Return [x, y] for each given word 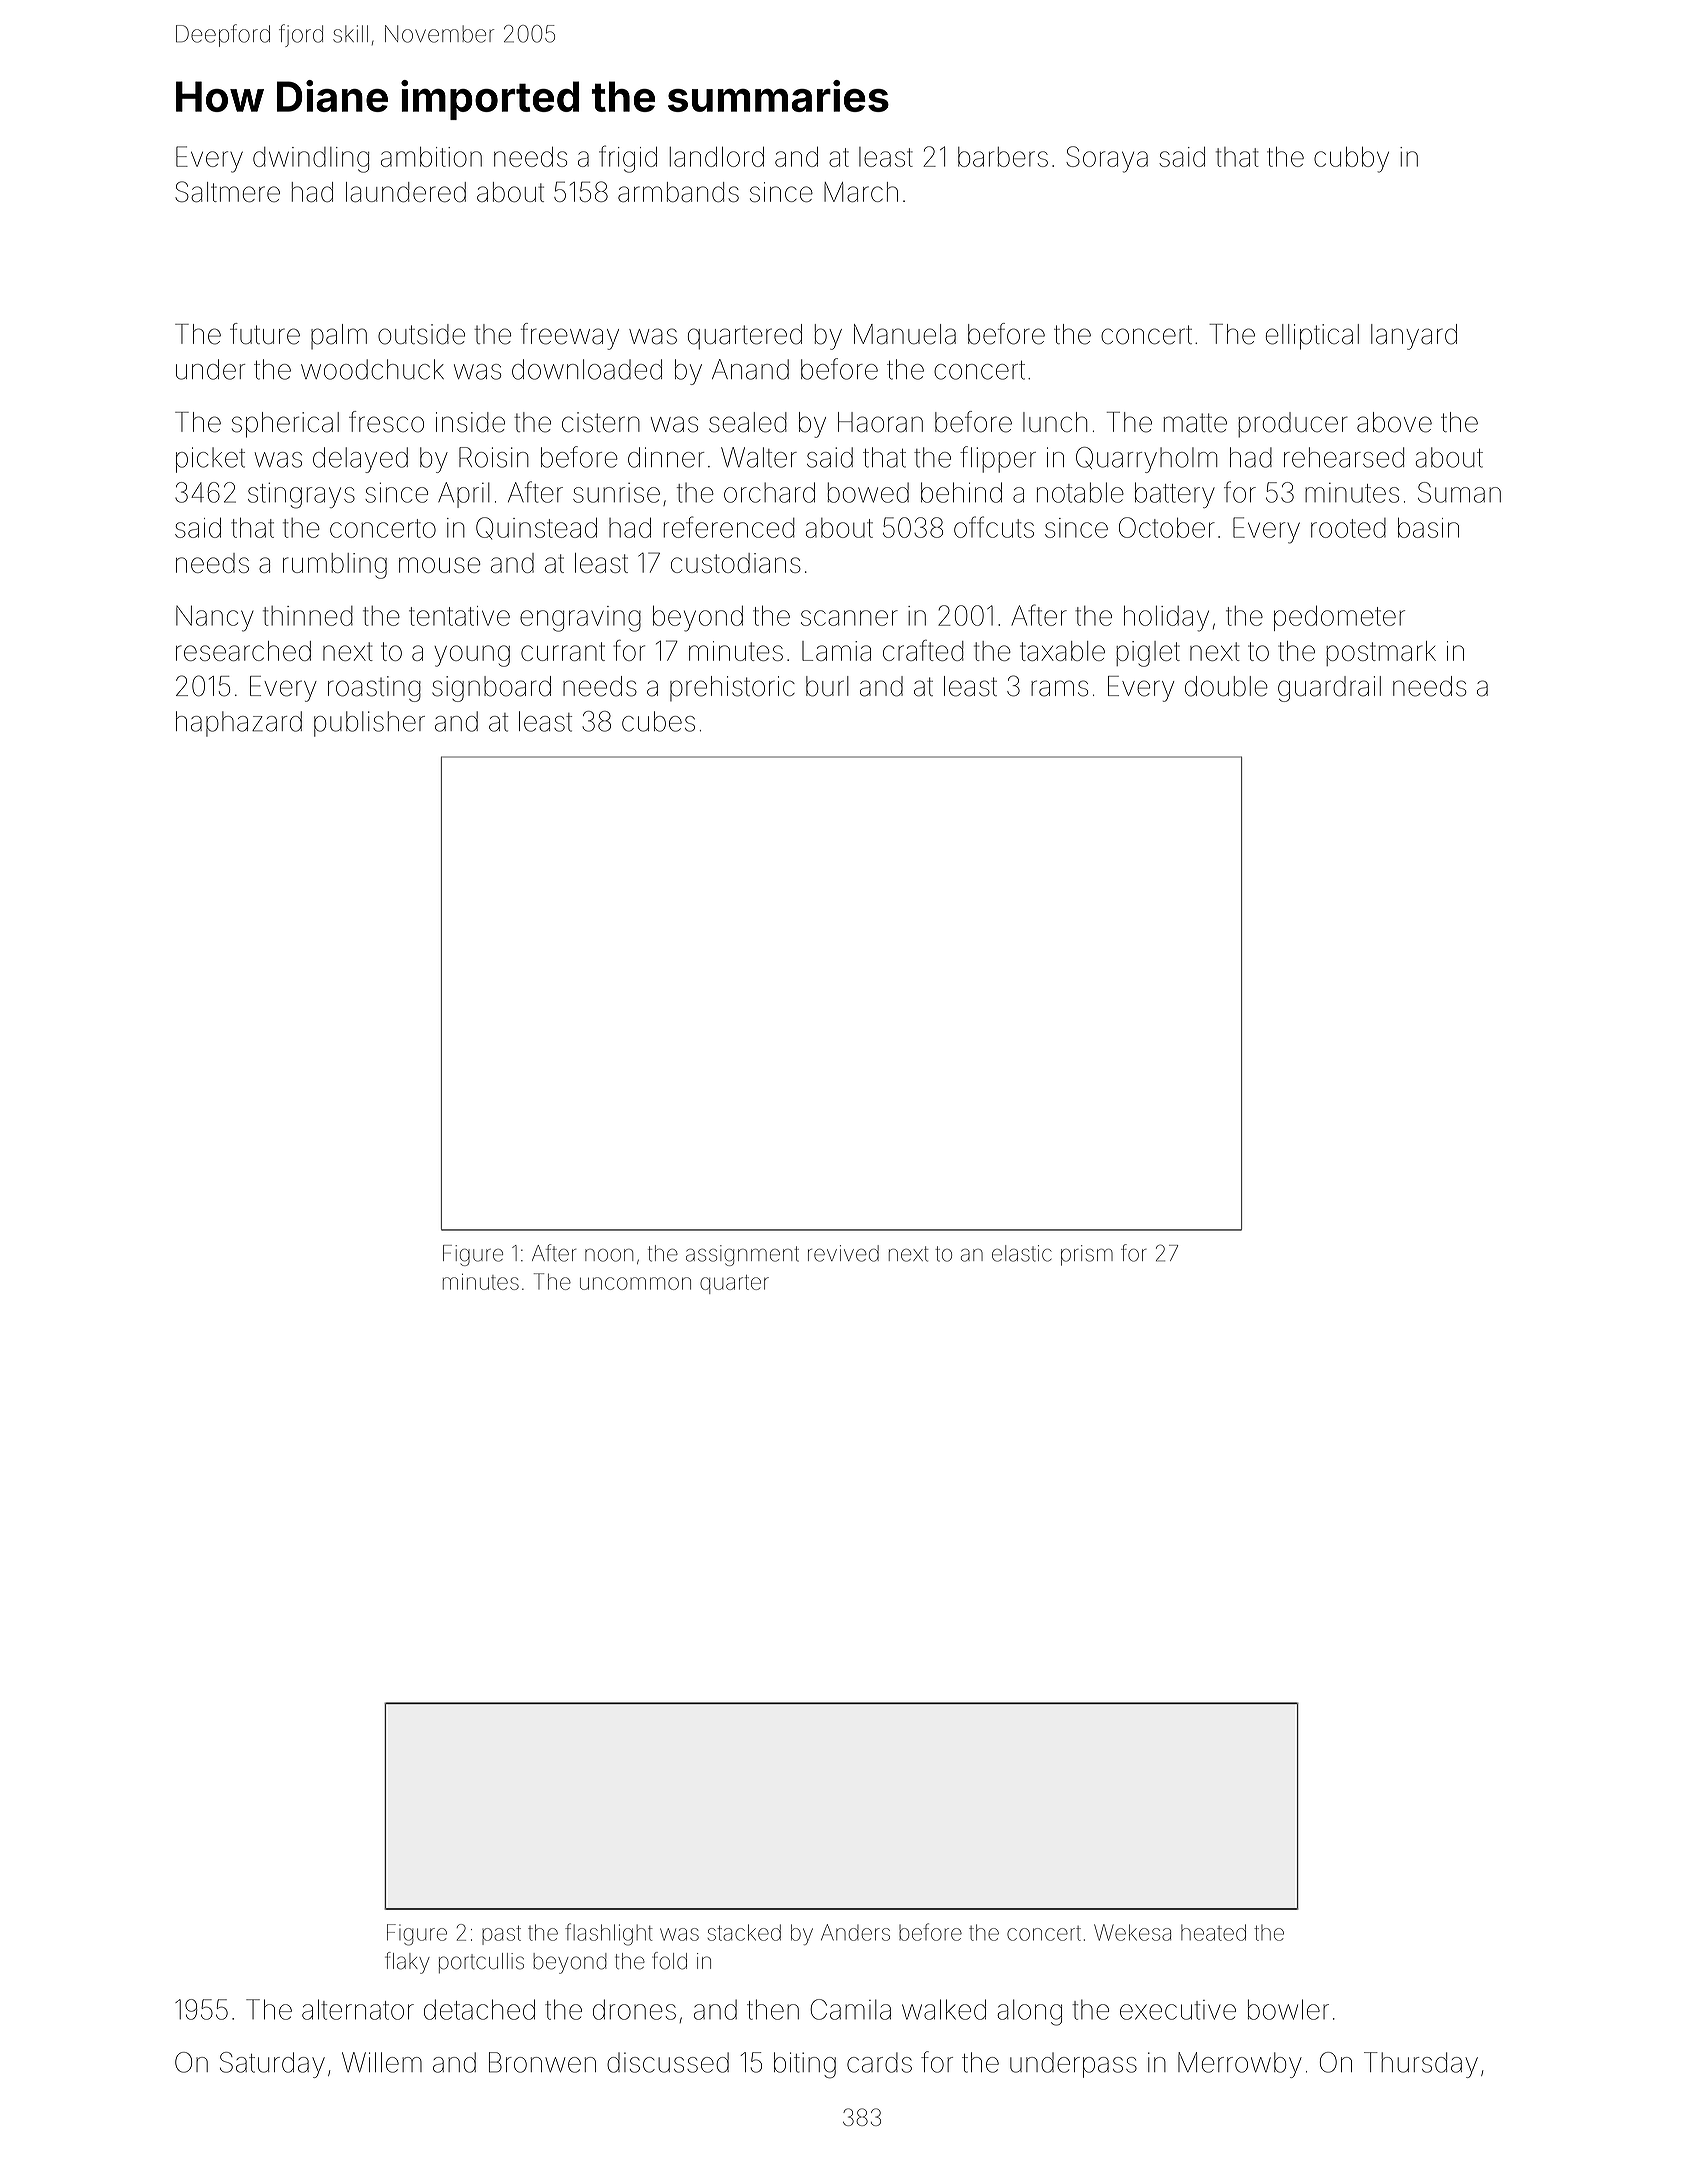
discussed [668, 2062]
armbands [678, 192]
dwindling [311, 160]
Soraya [1107, 159]
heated [1213, 1932]
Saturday [272, 2065]
